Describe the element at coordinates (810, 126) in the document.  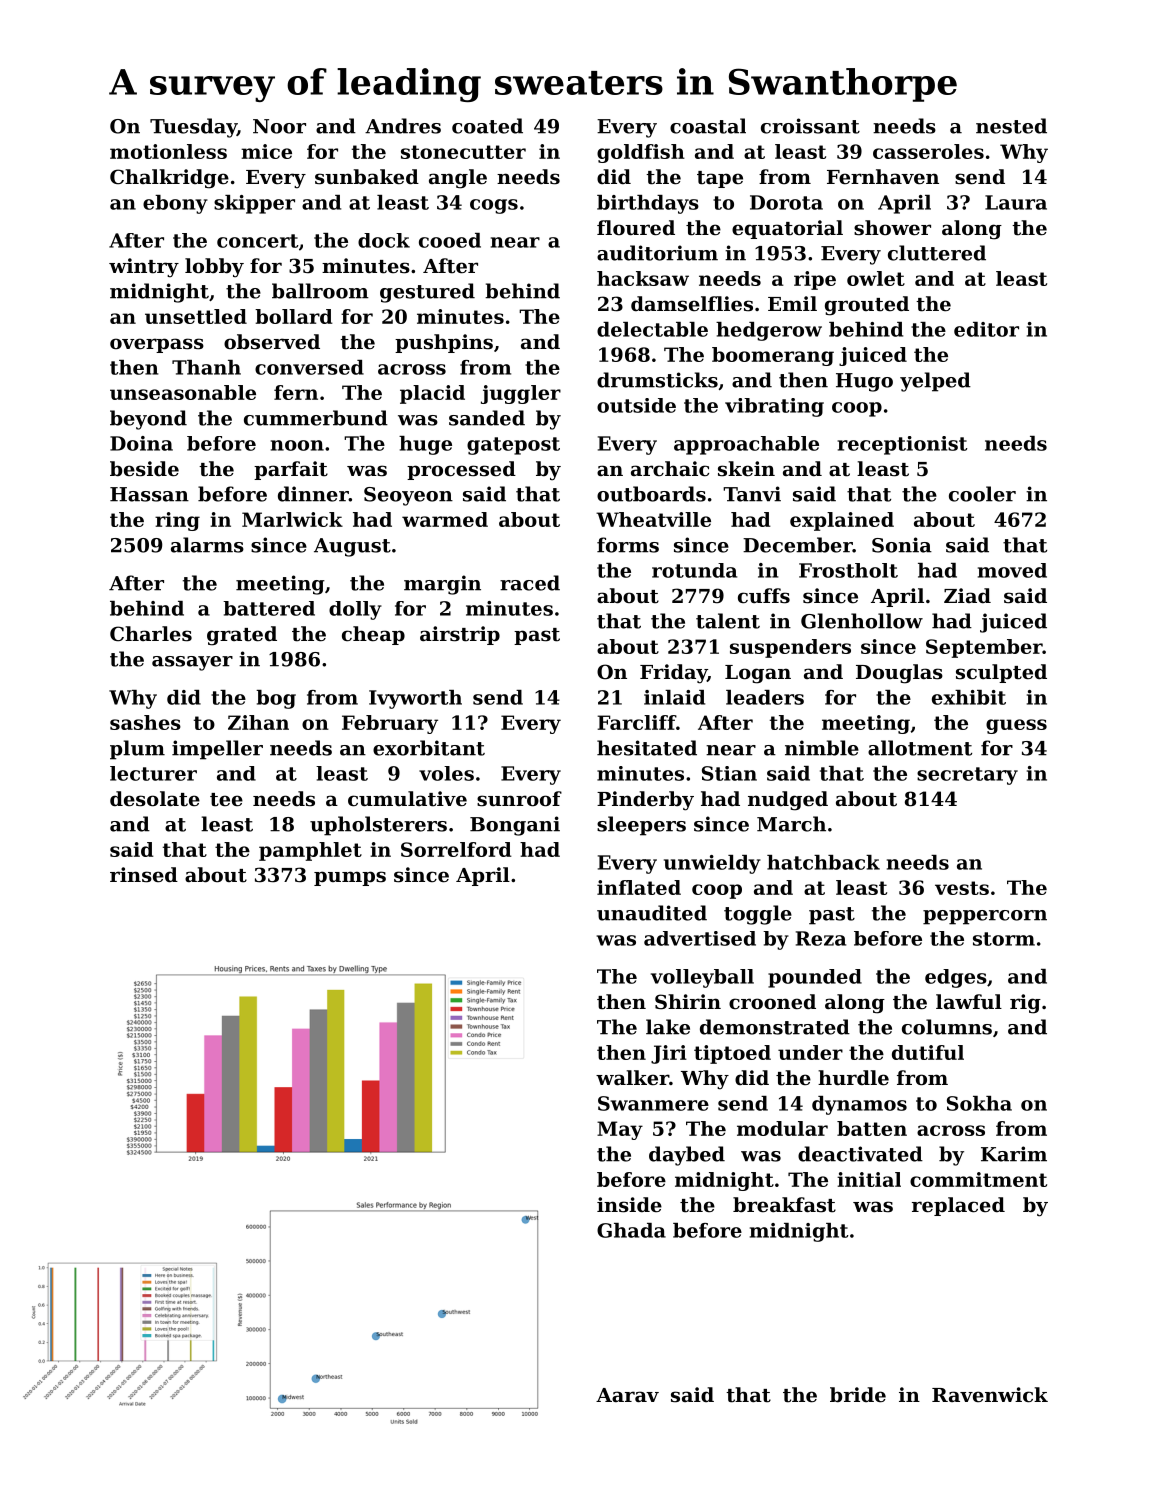
I see `croissant` at that location.
